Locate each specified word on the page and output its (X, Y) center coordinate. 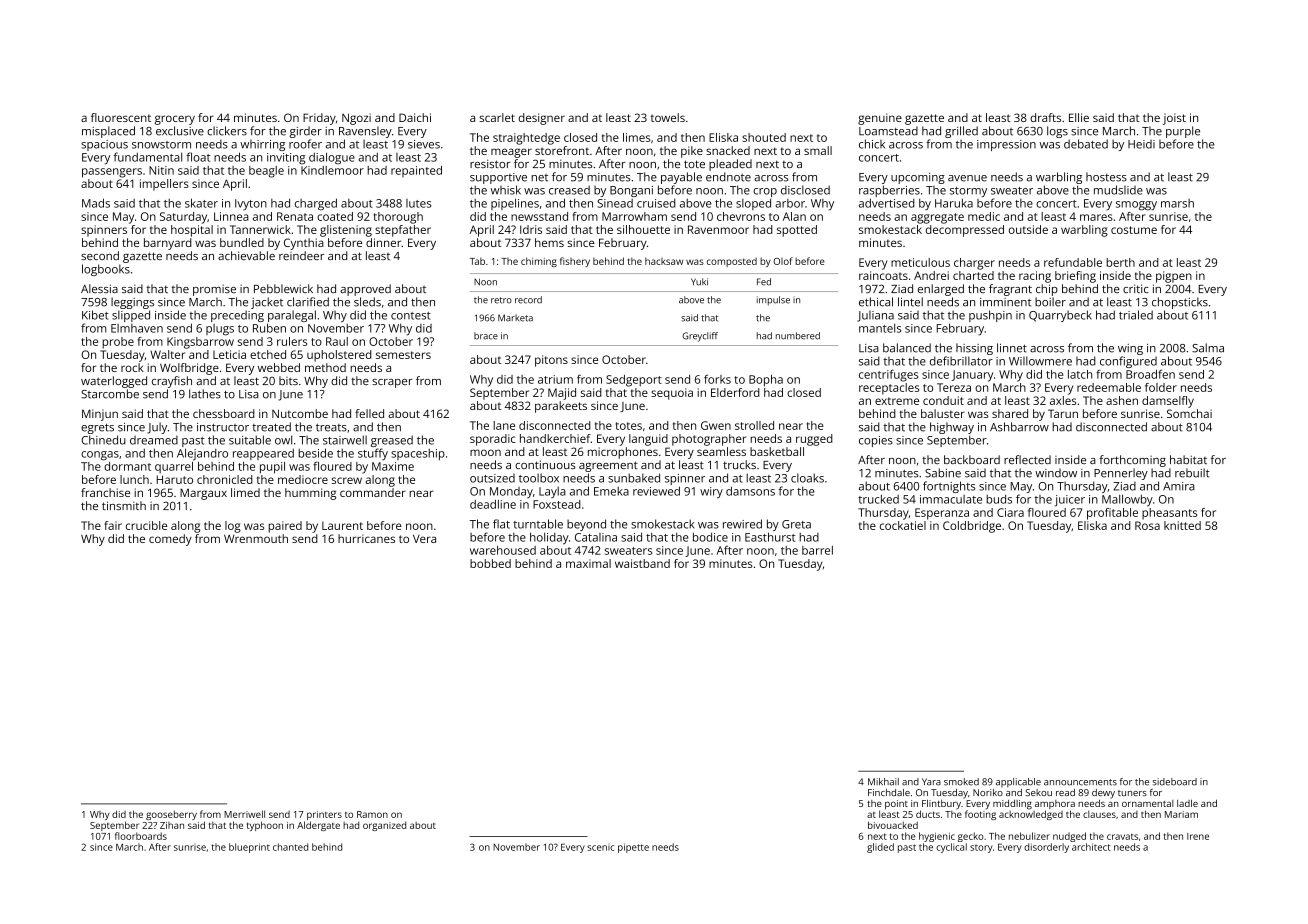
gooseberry (171, 815)
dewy (1103, 794)
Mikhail (883, 782)
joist (1174, 119)
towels (668, 117)
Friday (319, 119)
